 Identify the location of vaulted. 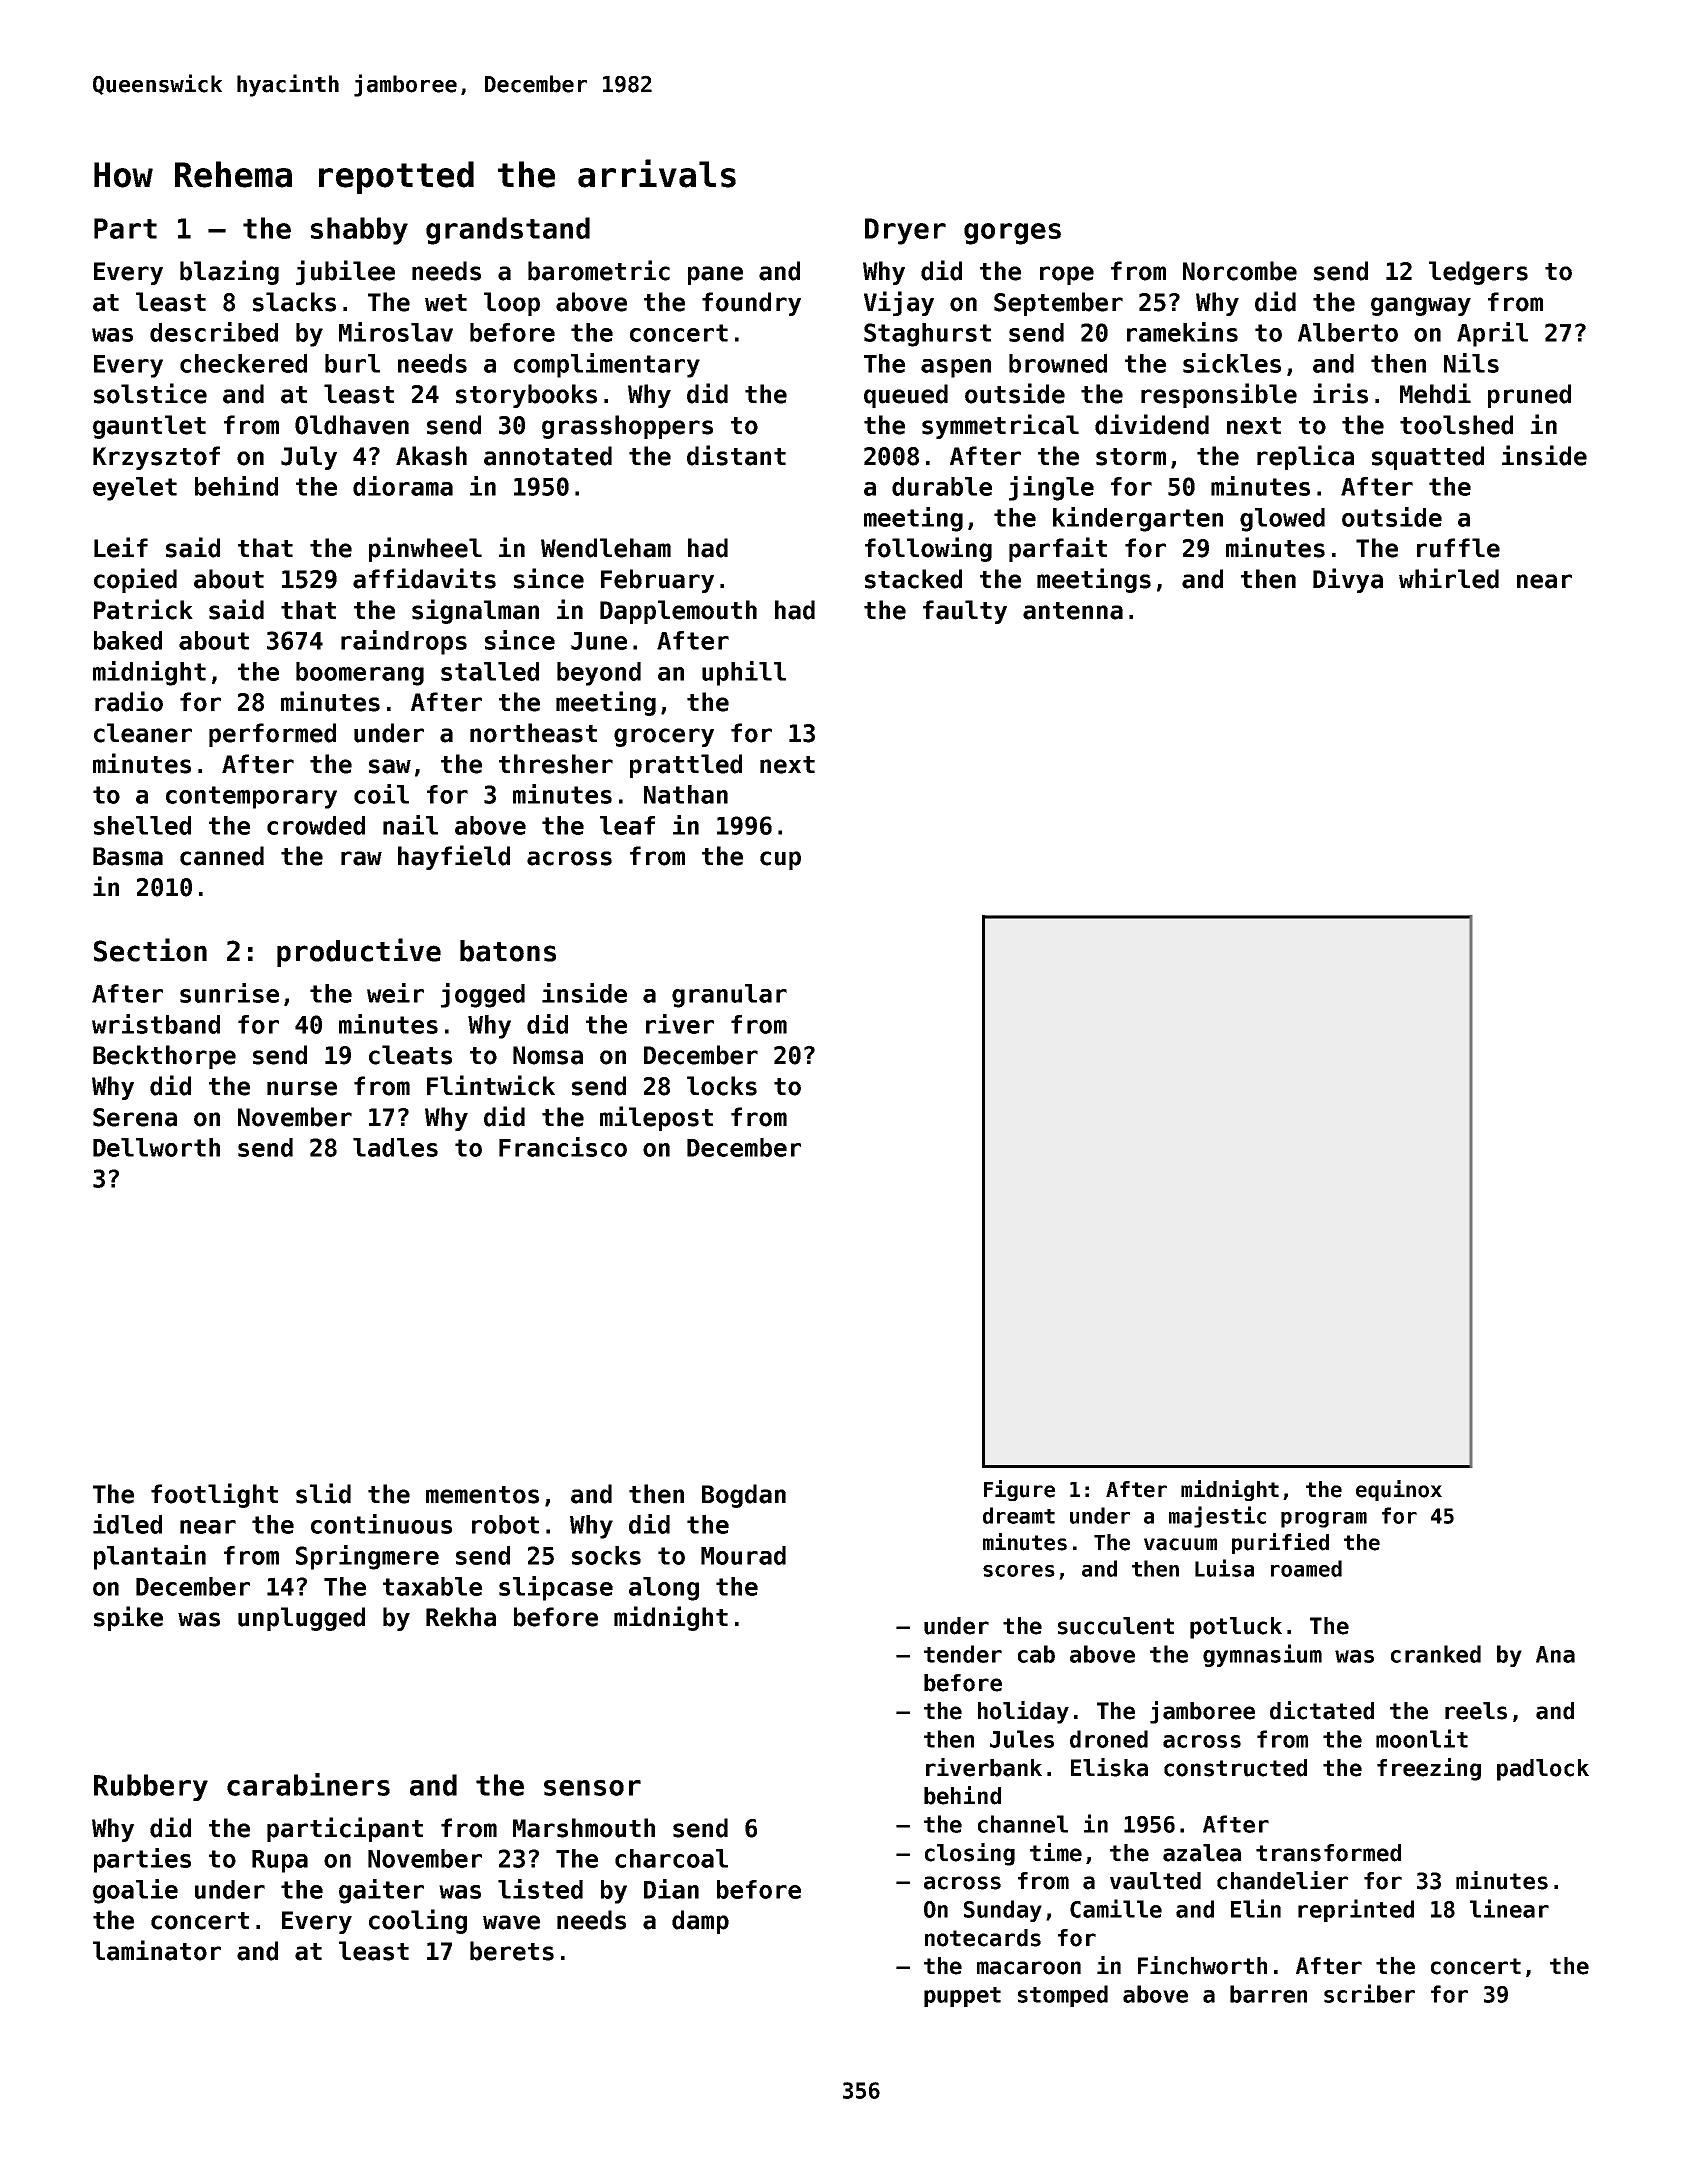
(1155, 1881).
